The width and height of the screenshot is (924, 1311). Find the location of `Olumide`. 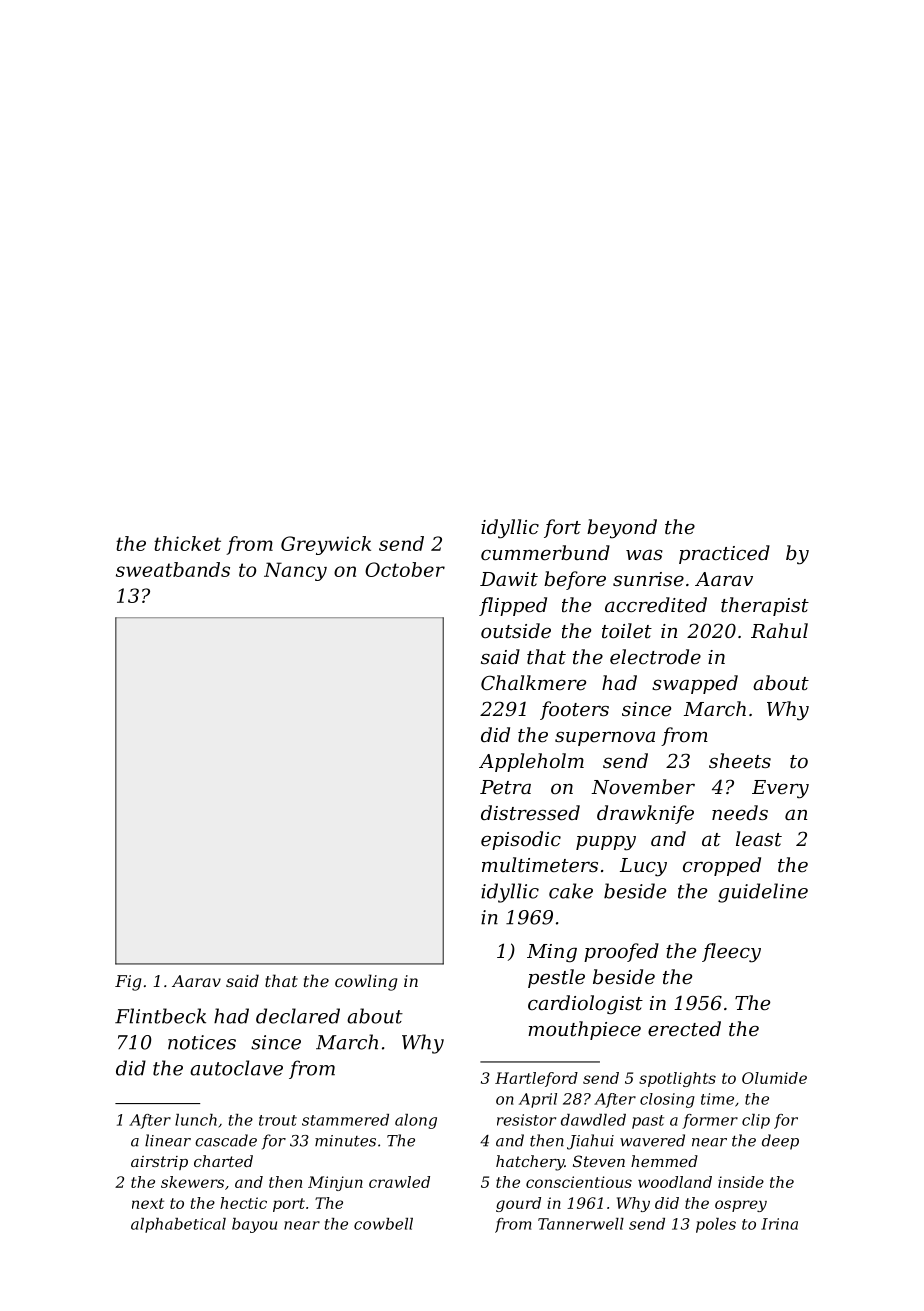

Olumide is located at coordinates (774, 1078).
